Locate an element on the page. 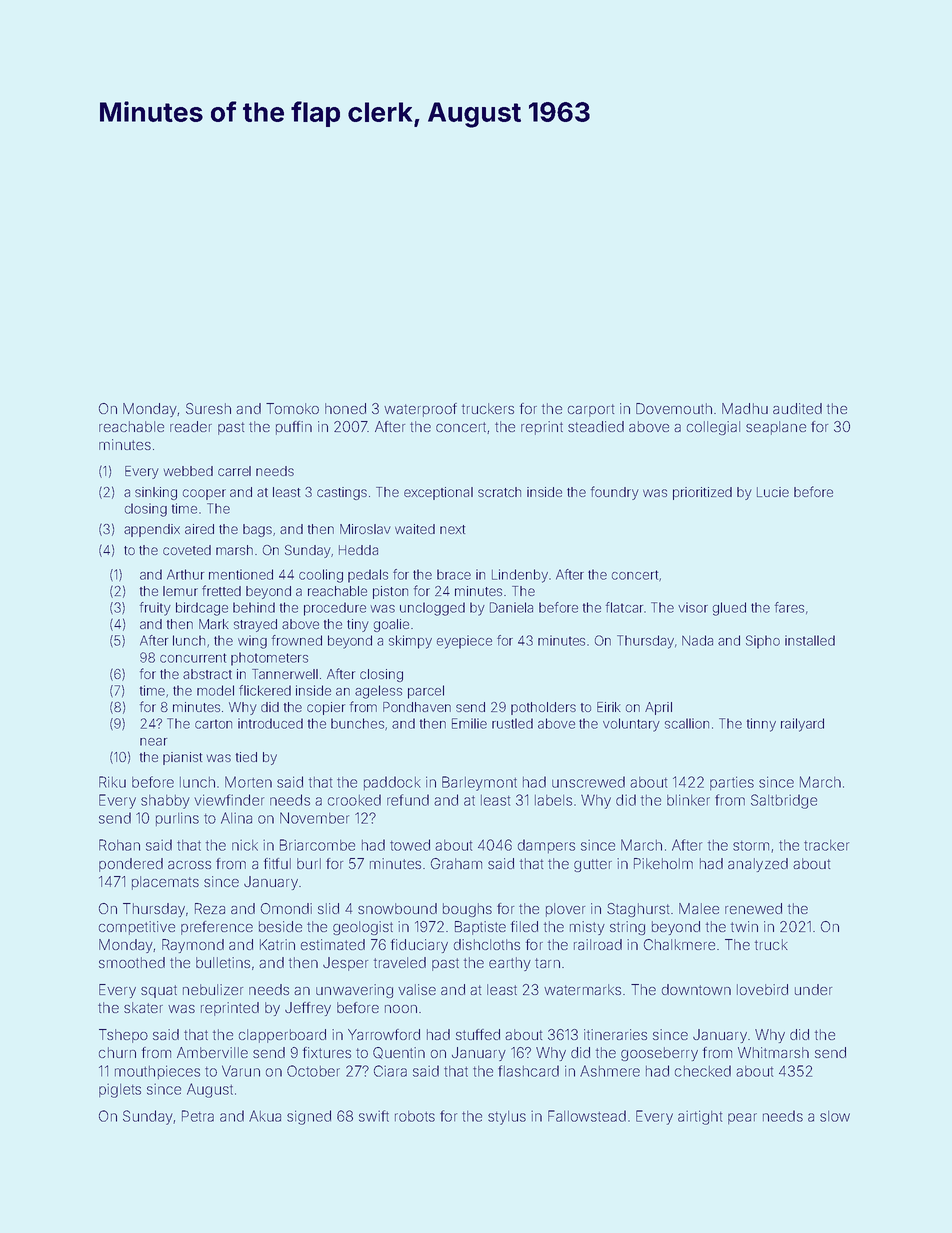 This page has height=1233, width=952. coveted is located at coordinates (187, 550).
